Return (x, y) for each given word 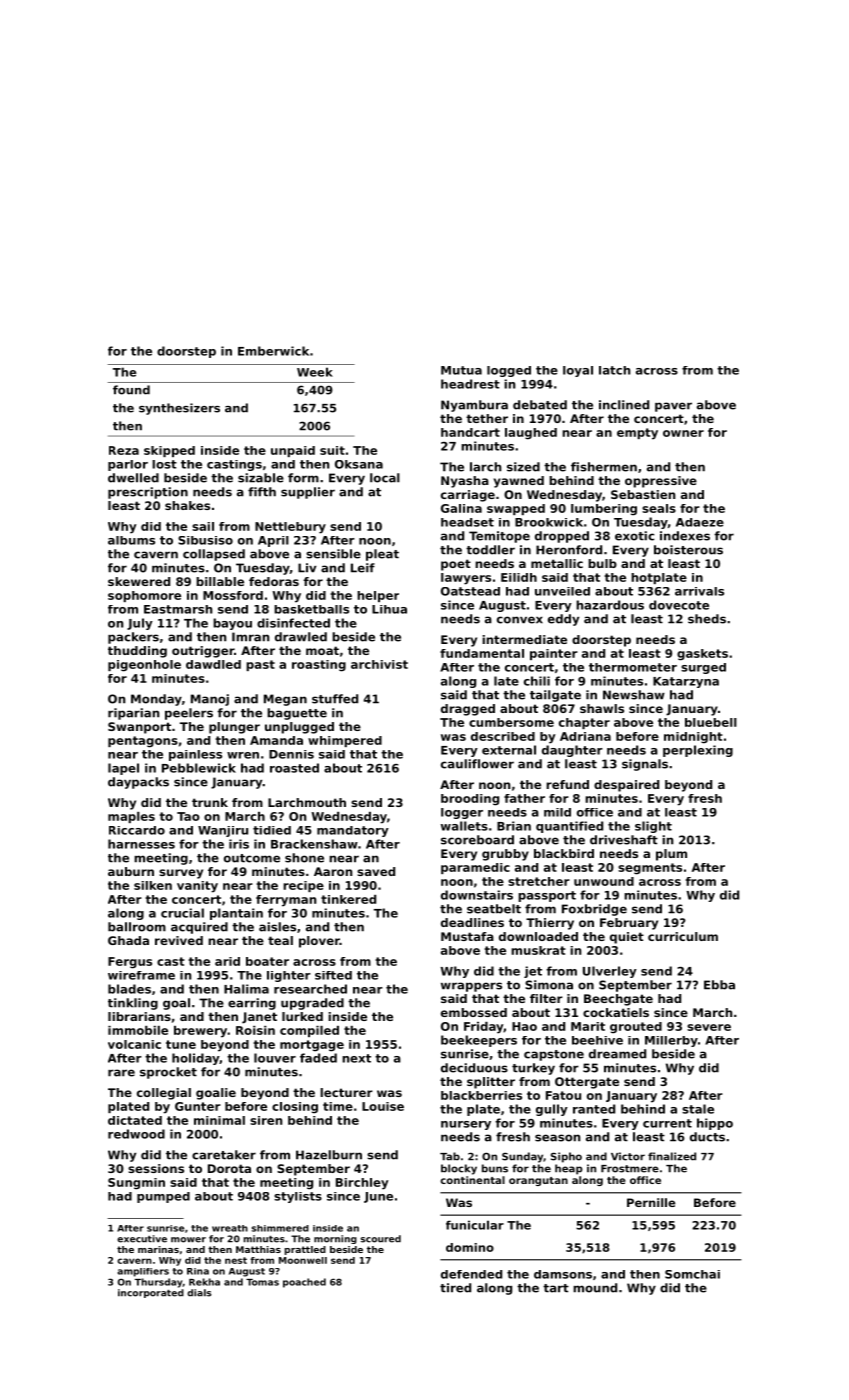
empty (637, 434)
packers (133, 638)
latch (614, 370)
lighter (289, 976)
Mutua (461, 370)
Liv (307, 568)
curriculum (683, 936)
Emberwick (273, 351)
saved (376, 871)
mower (188, 1240)
